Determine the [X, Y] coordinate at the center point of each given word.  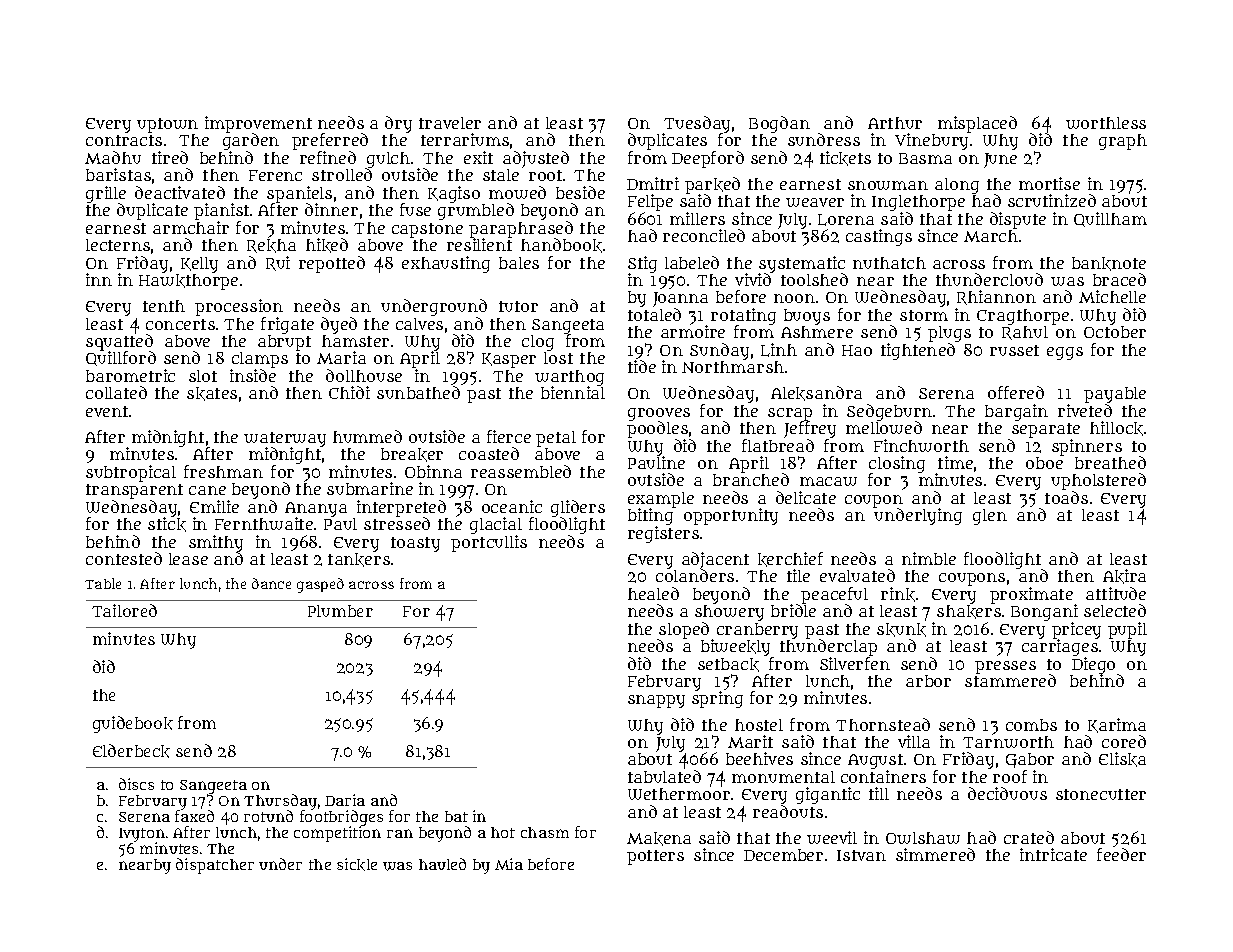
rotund [268, 816]
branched [751, 480]
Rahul [1025, 333]
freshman [223, 471]
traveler [450, 123]
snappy [656, 701]
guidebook [133, 724]
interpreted [401, 508]
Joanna [680, 299]
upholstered [1098, 481]
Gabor [1030, 760]
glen [990, 517]
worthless [1106, 123]
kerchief [790, 559]
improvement [258, 125]
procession [239, 307]
